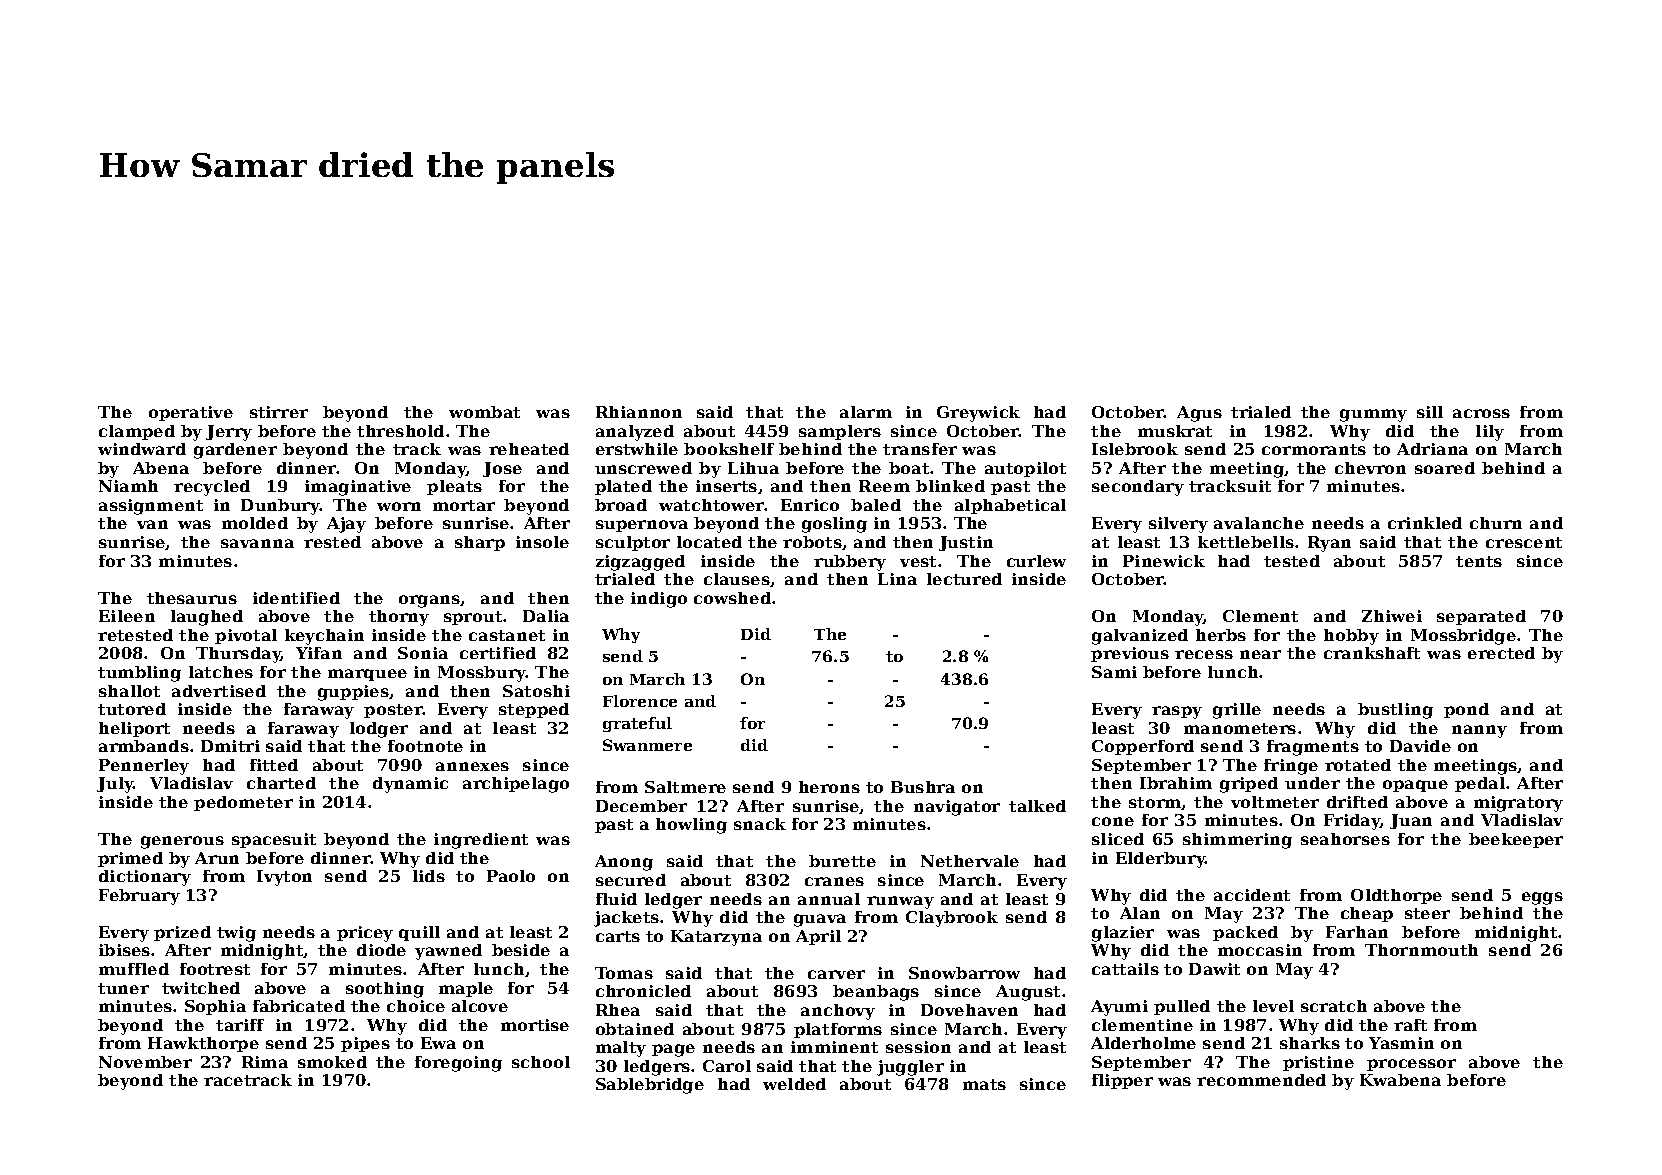 Image resolution: width=1662 pixels, height=1175 pixels. What do you see at coordinates (812, 542) in the document?
I see `robots` at bounding box center [812, 542].
